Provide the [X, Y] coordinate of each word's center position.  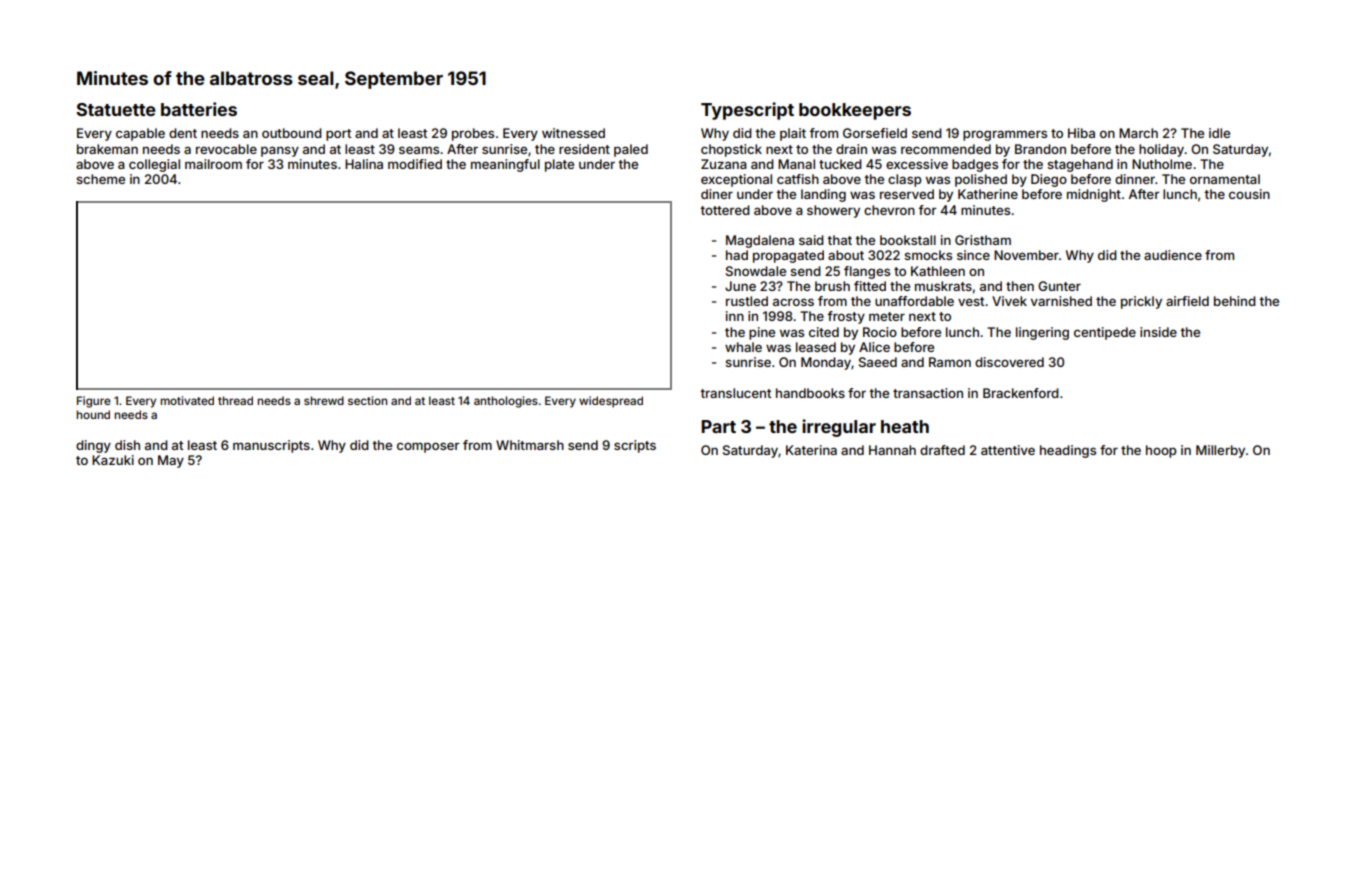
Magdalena [760, 241]
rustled [747, 301]
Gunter [1059, 286]
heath [905, 426]
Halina [364, 164]
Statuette [116, 109]
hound [93, 414]
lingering [1042, 333]
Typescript [747, 111]
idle [1219, 133]
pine [762, 333]
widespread [611, 402]
